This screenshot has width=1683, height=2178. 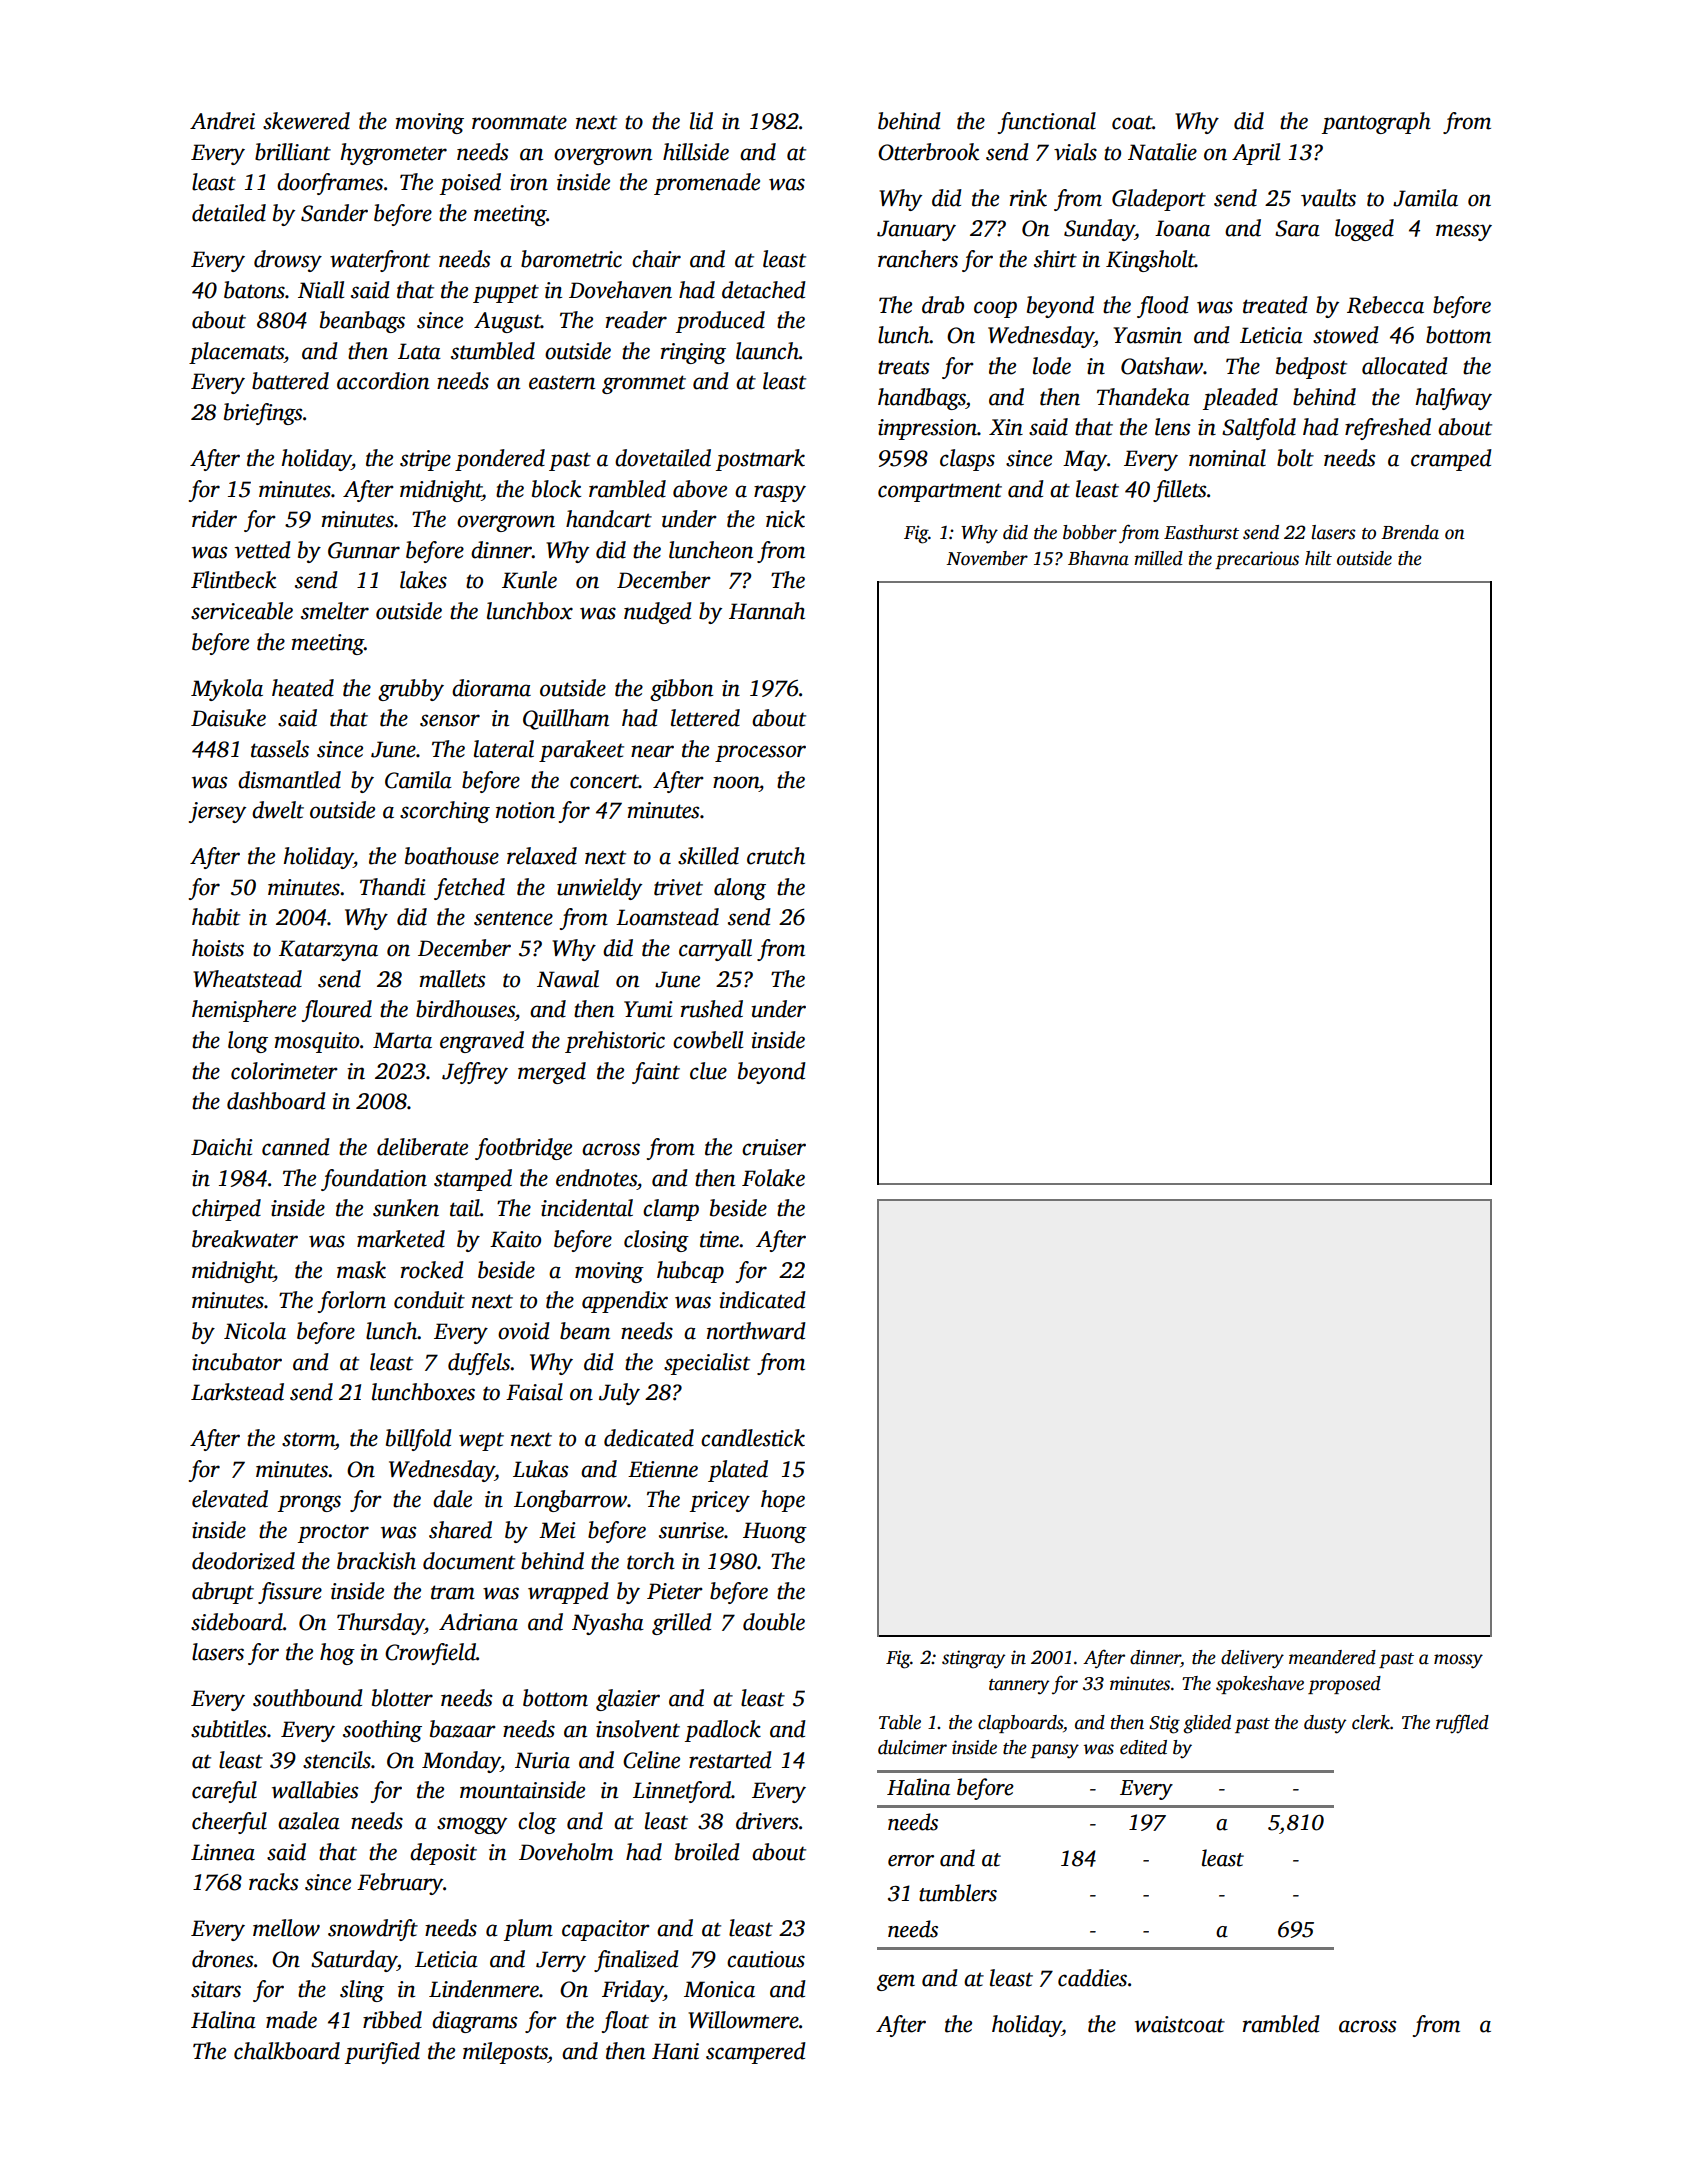 I want to click on drowsy, so click(x=288, y=261).
